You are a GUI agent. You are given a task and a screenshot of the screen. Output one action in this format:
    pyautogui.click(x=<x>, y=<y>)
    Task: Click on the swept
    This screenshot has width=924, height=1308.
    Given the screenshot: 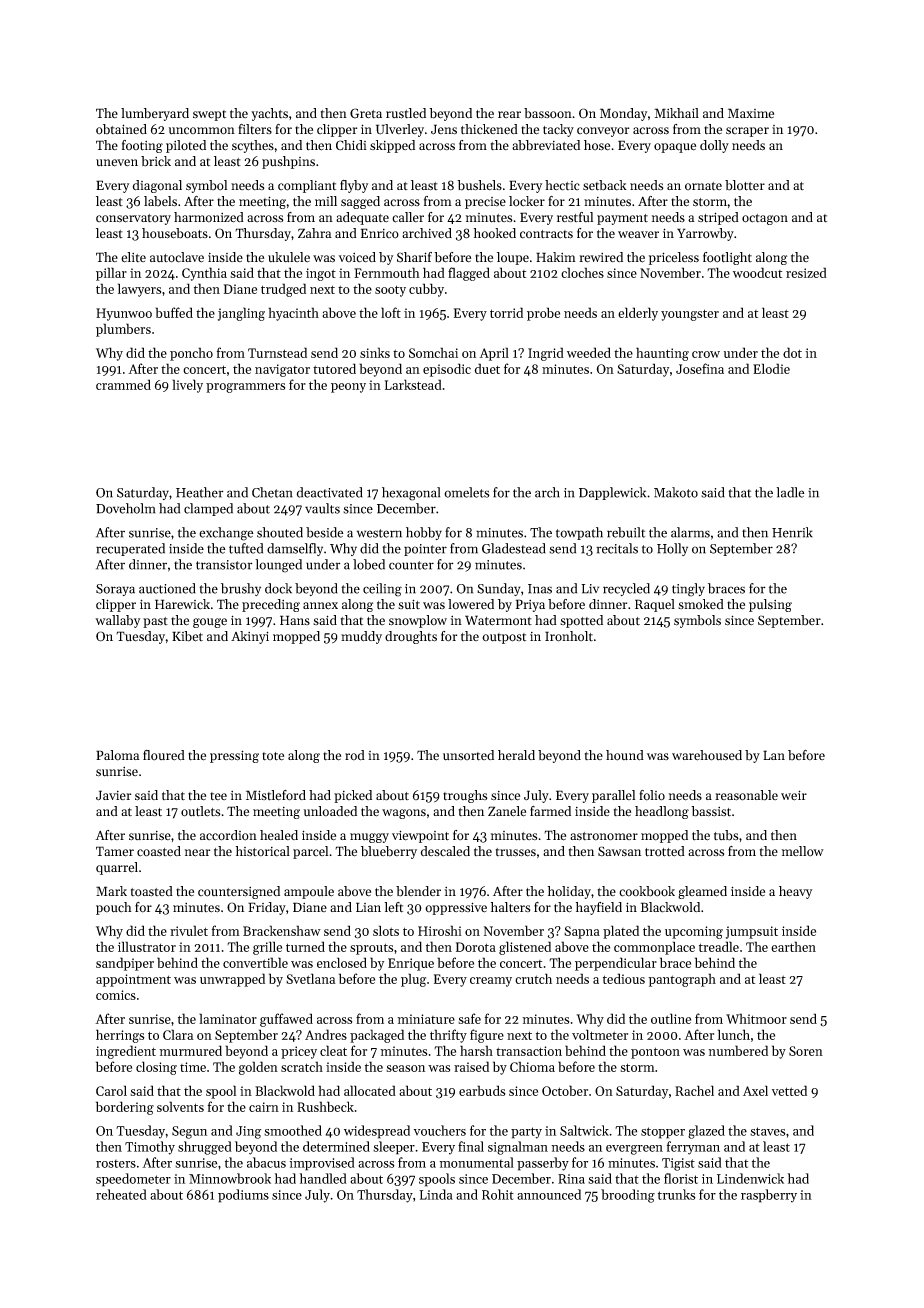 What is the action you would take?
    pyautogui.click(x=209, y=115)
